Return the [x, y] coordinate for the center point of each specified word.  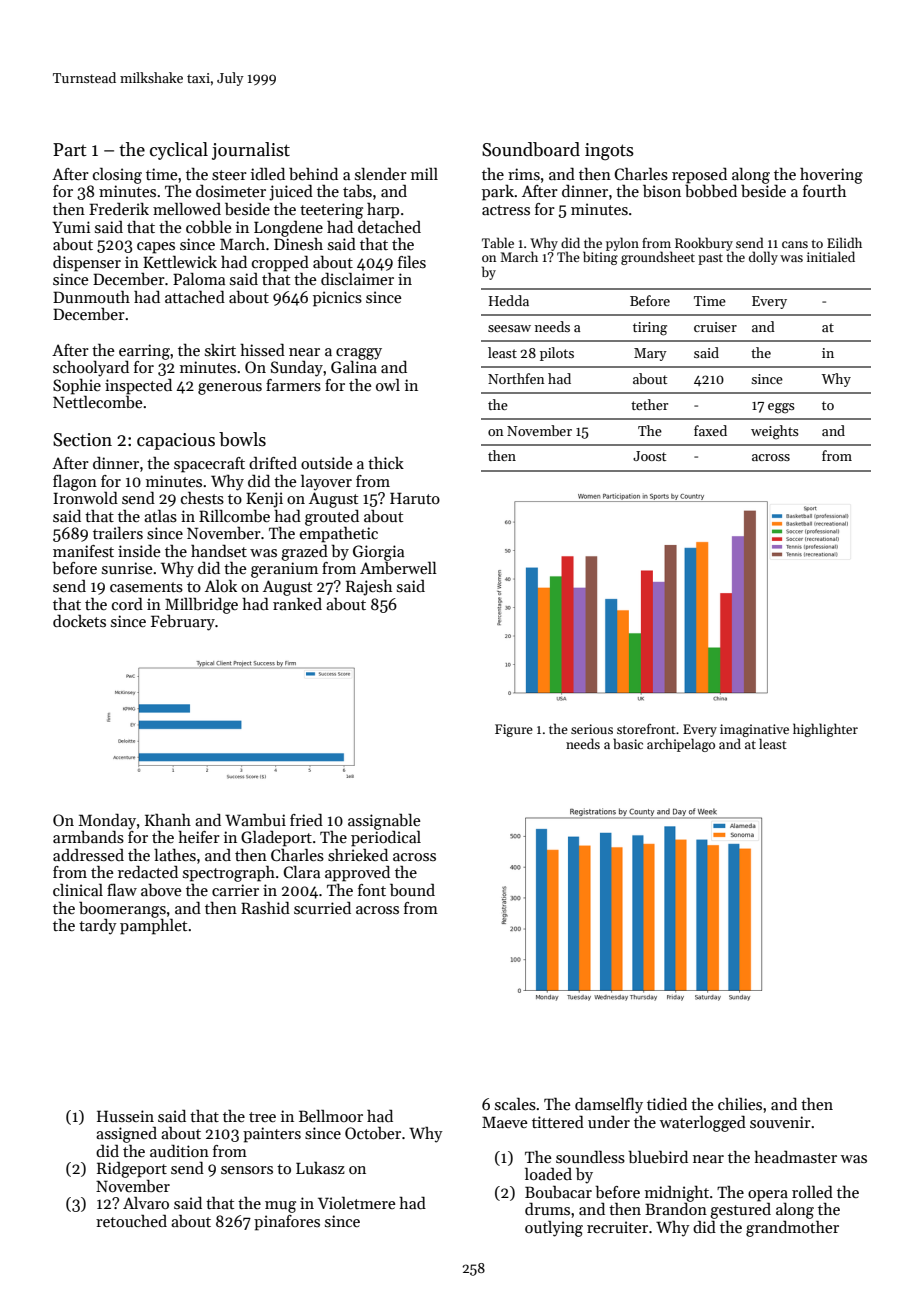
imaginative [754, 730]
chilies [740, 1103]
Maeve [505, 1122]
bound [412, 890]
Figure [514, 730]
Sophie [77, 387]
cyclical [179, 151]
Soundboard [531, 149]
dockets [79, 621]
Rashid [265, 908]
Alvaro [146, 1203]
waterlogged [703, 1124]
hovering [831, 175]
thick [386, 462]
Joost [649, 456]
